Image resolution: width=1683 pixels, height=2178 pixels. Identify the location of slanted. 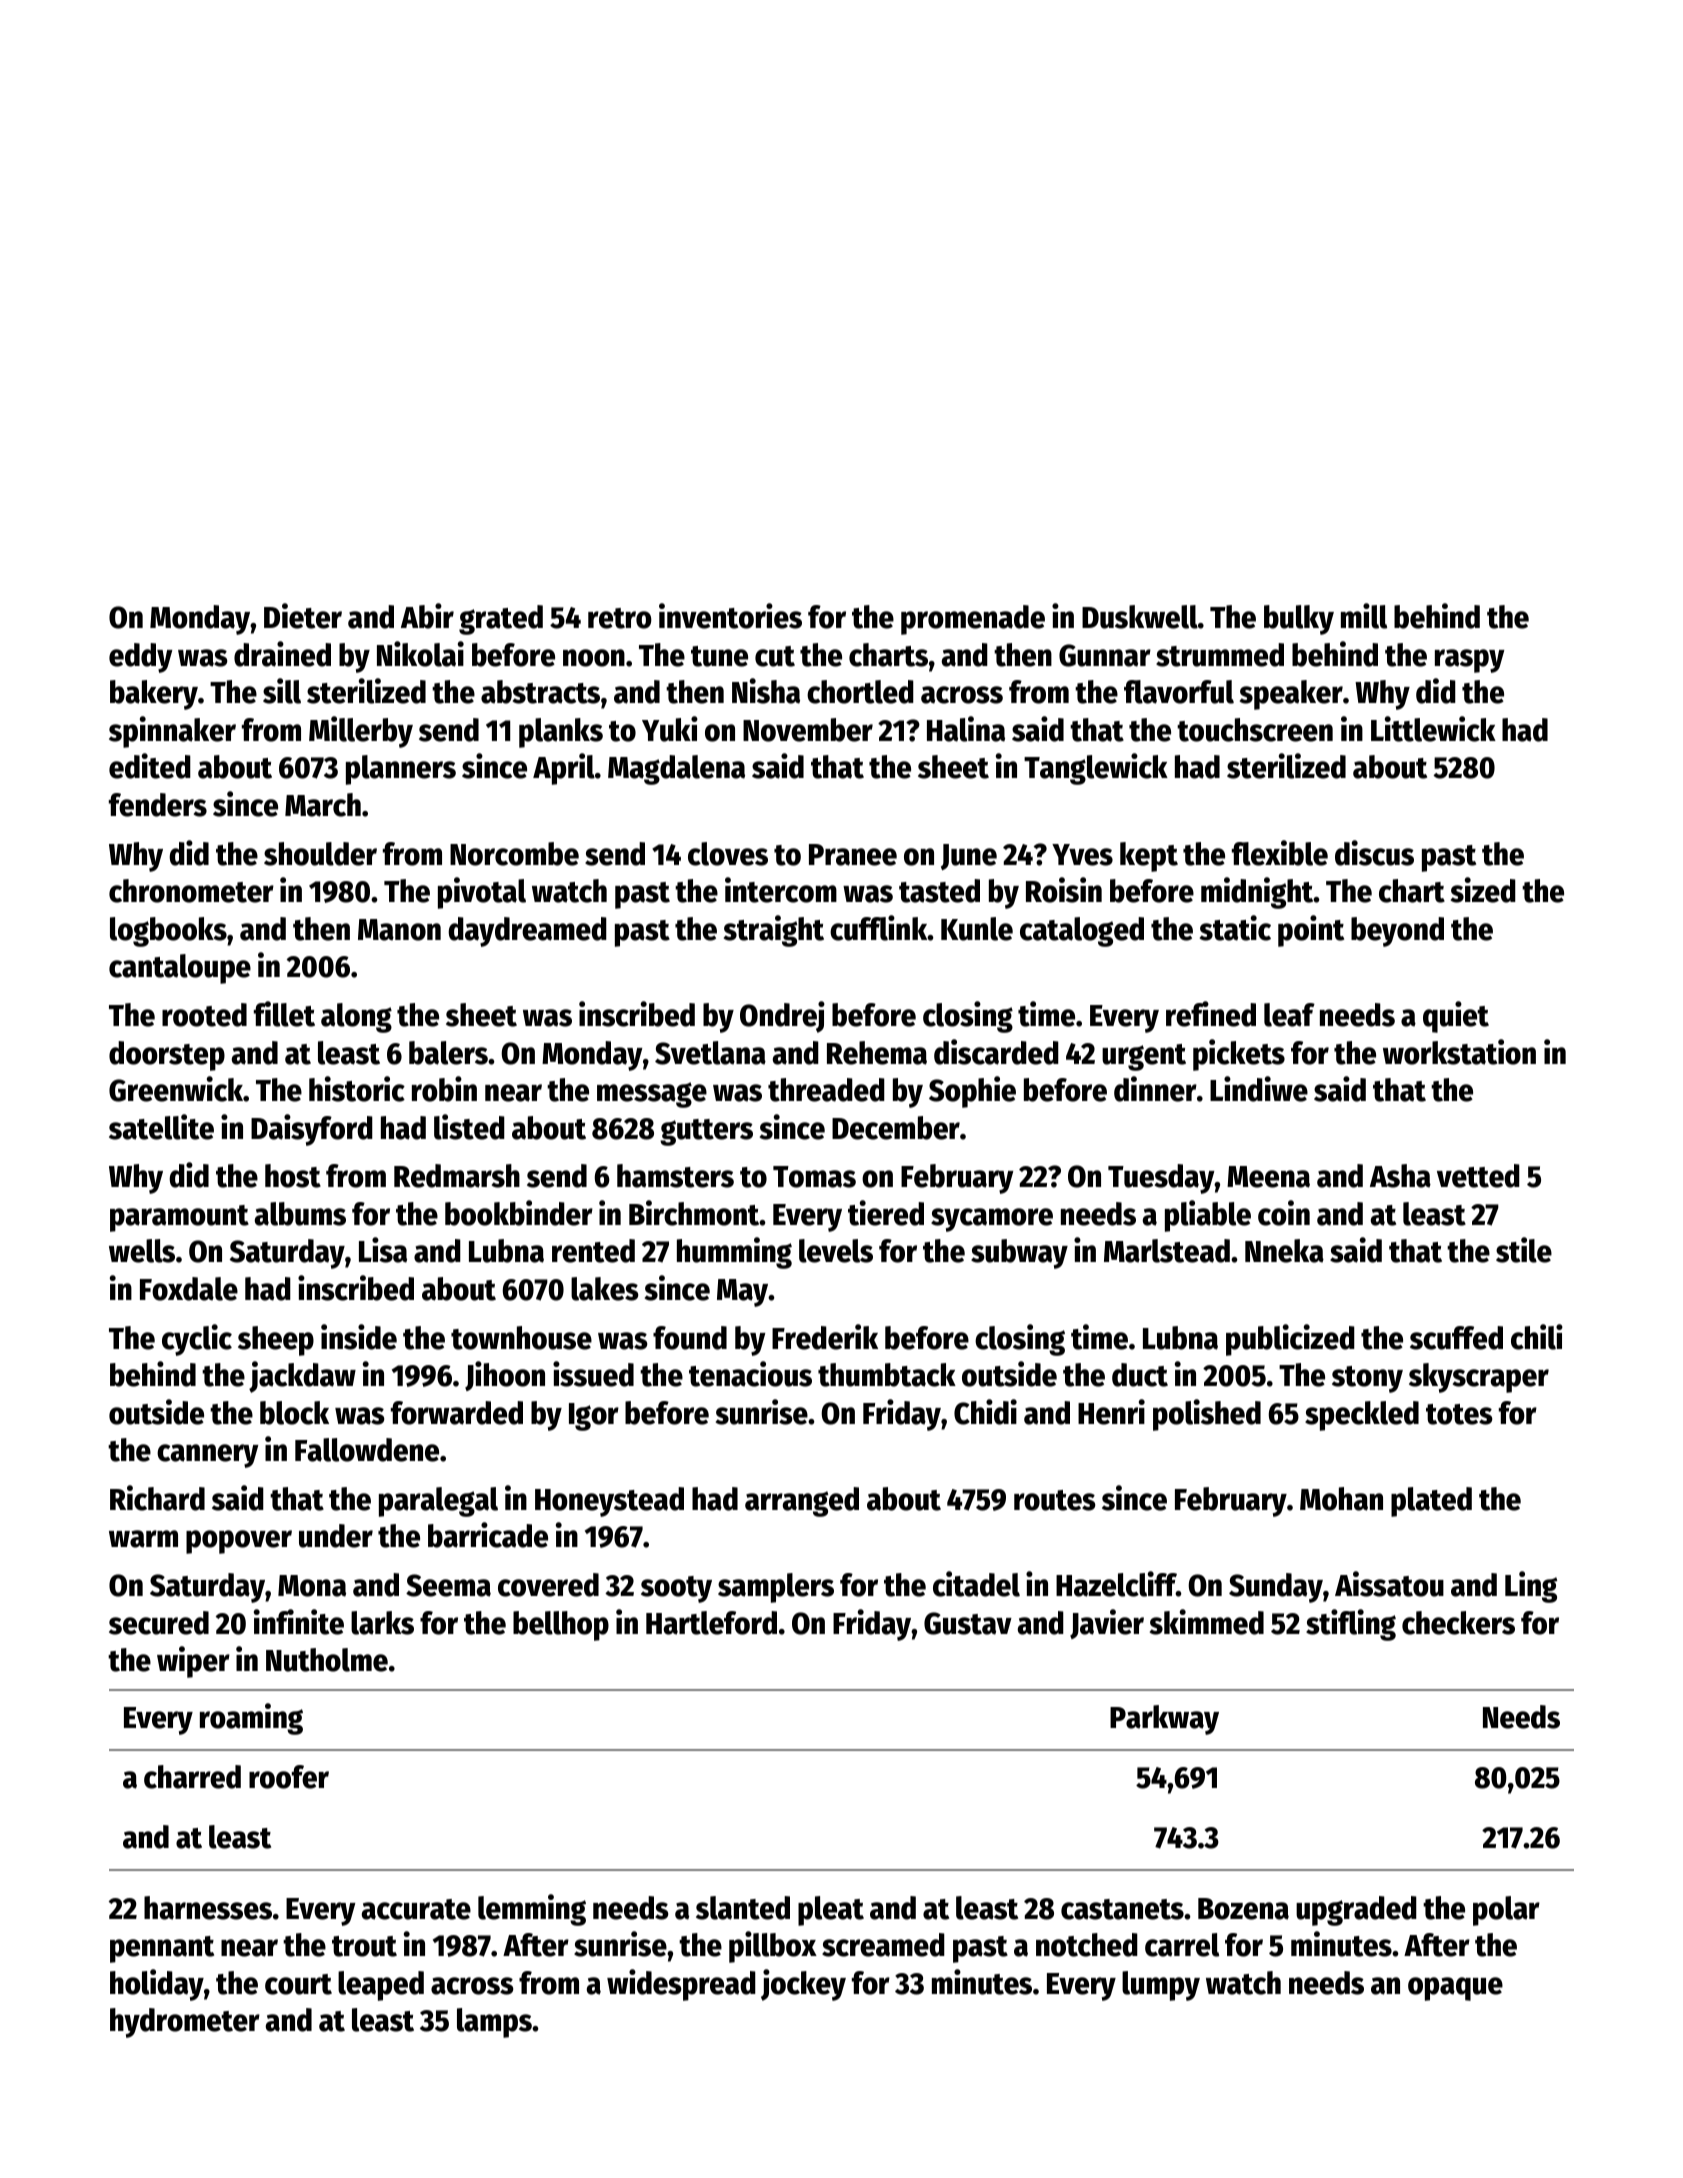
(743, 1908).
